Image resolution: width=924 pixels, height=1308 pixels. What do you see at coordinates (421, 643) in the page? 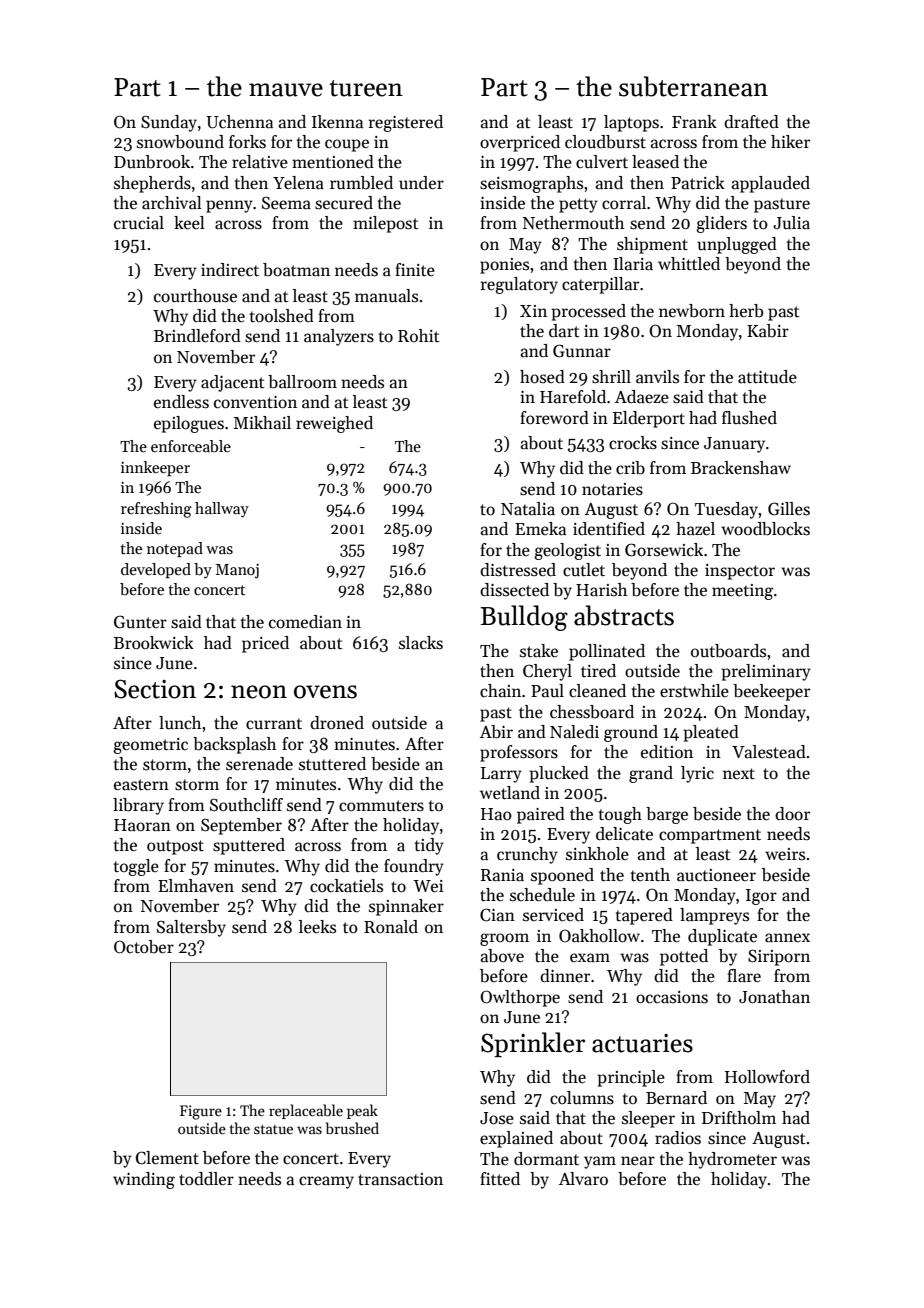
I see `slacks` at bounding box center [421, 643].
